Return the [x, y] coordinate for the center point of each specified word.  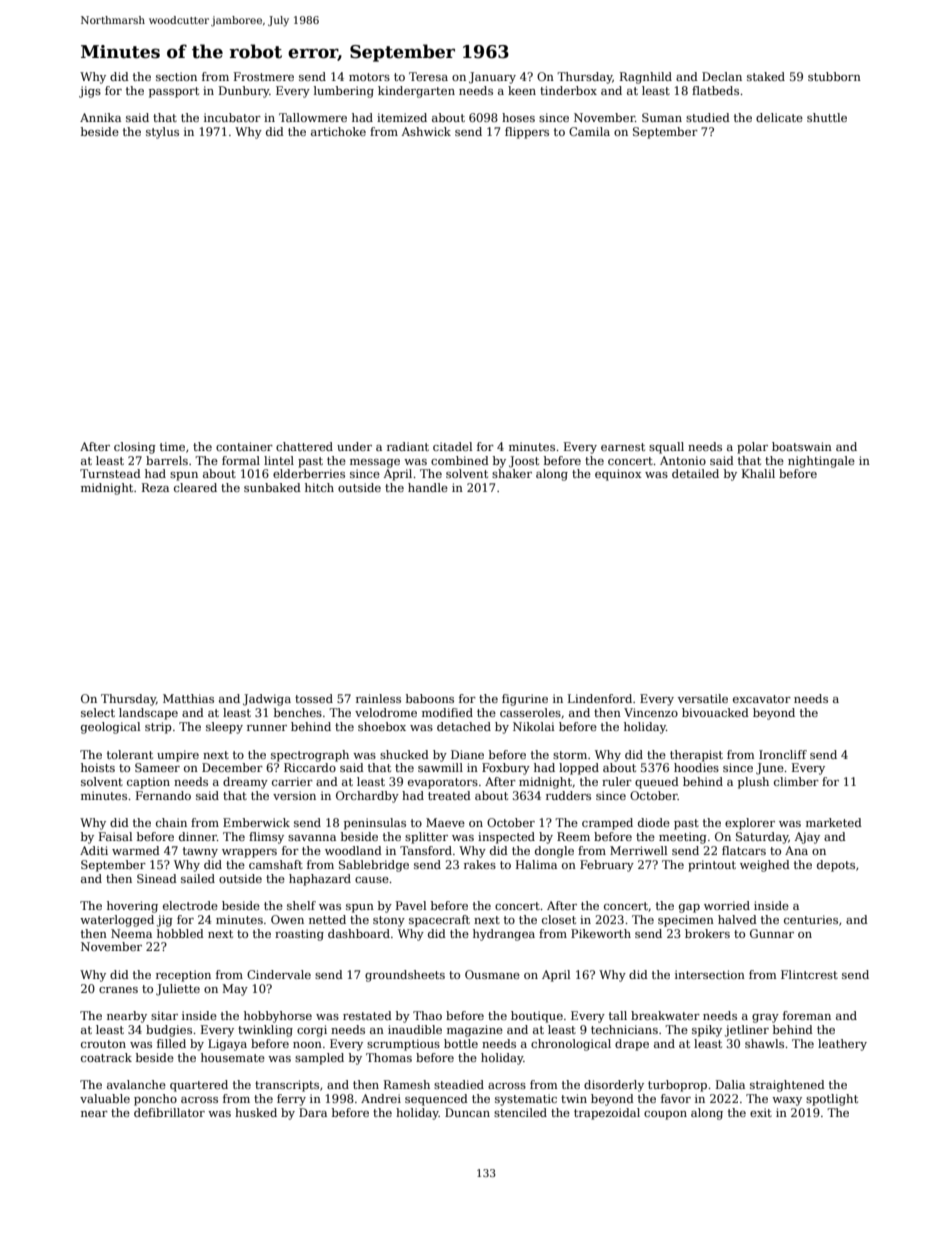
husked [256, 1112]
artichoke [338, 131]
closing [135, 448]
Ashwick [426, 131]
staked [766, 76]
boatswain [802, 446]
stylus [162, 133]
